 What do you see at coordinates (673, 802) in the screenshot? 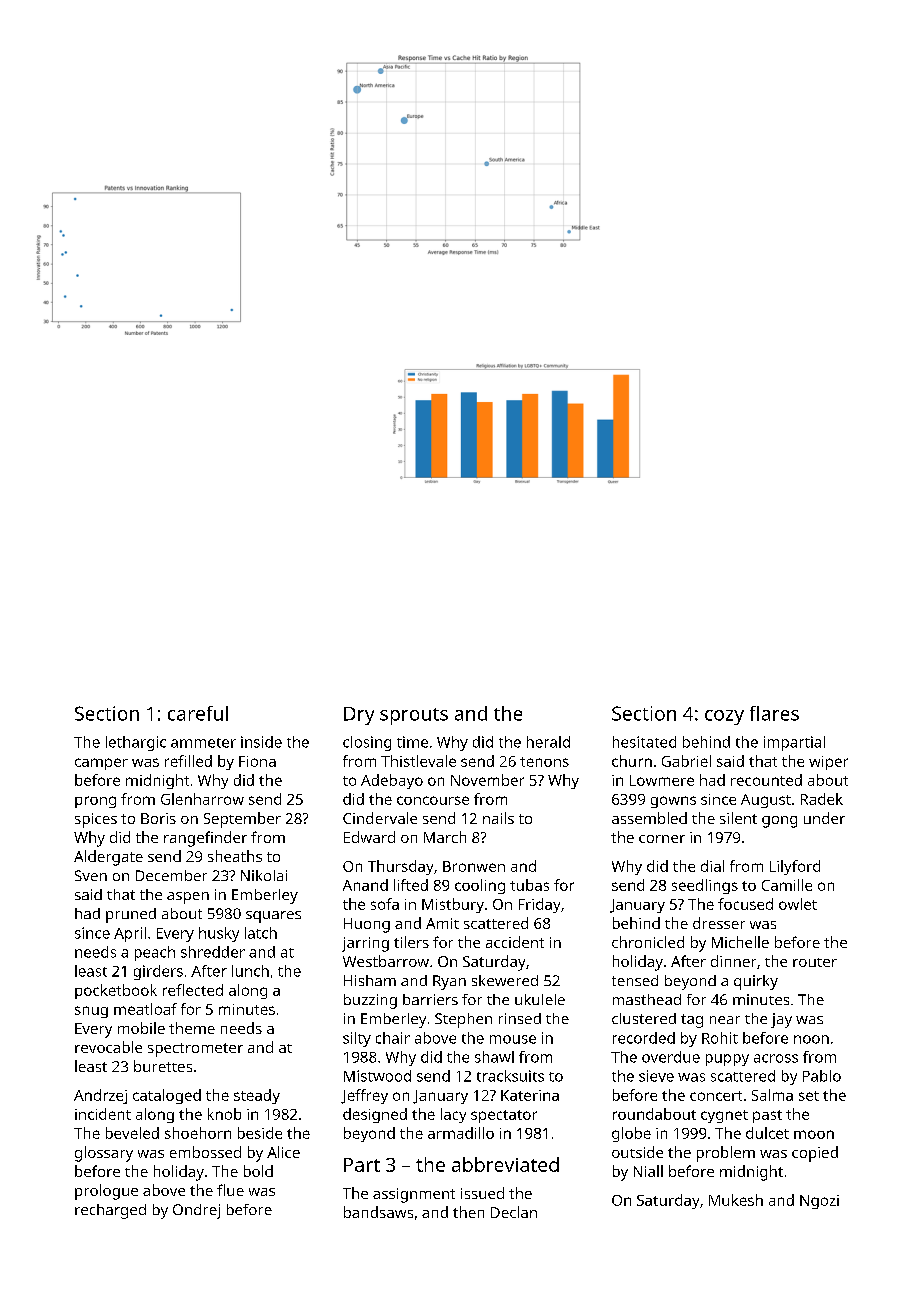
I see `gowns` at bounding box center [673, 802].
